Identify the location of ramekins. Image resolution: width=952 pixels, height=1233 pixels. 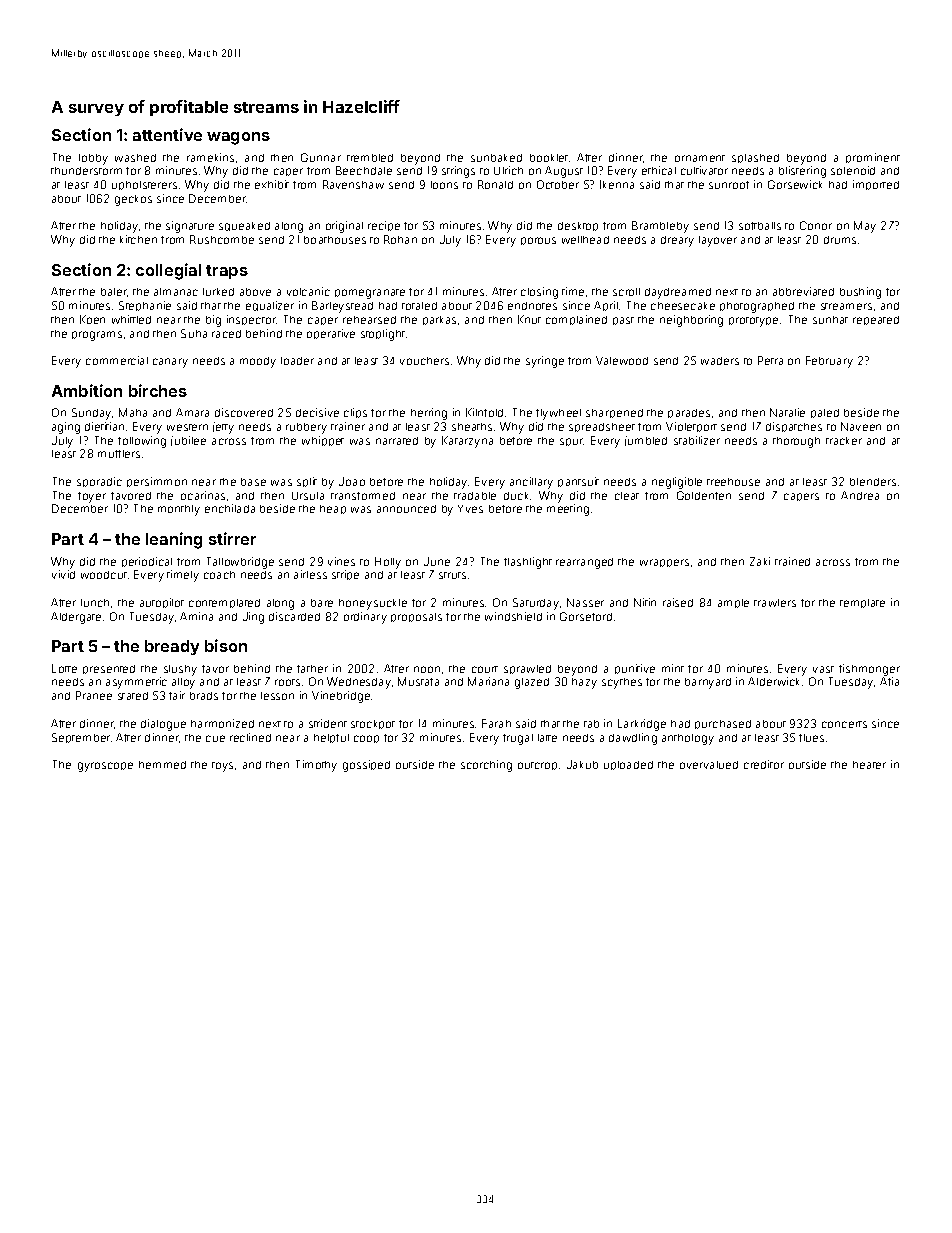
(210, 157).
